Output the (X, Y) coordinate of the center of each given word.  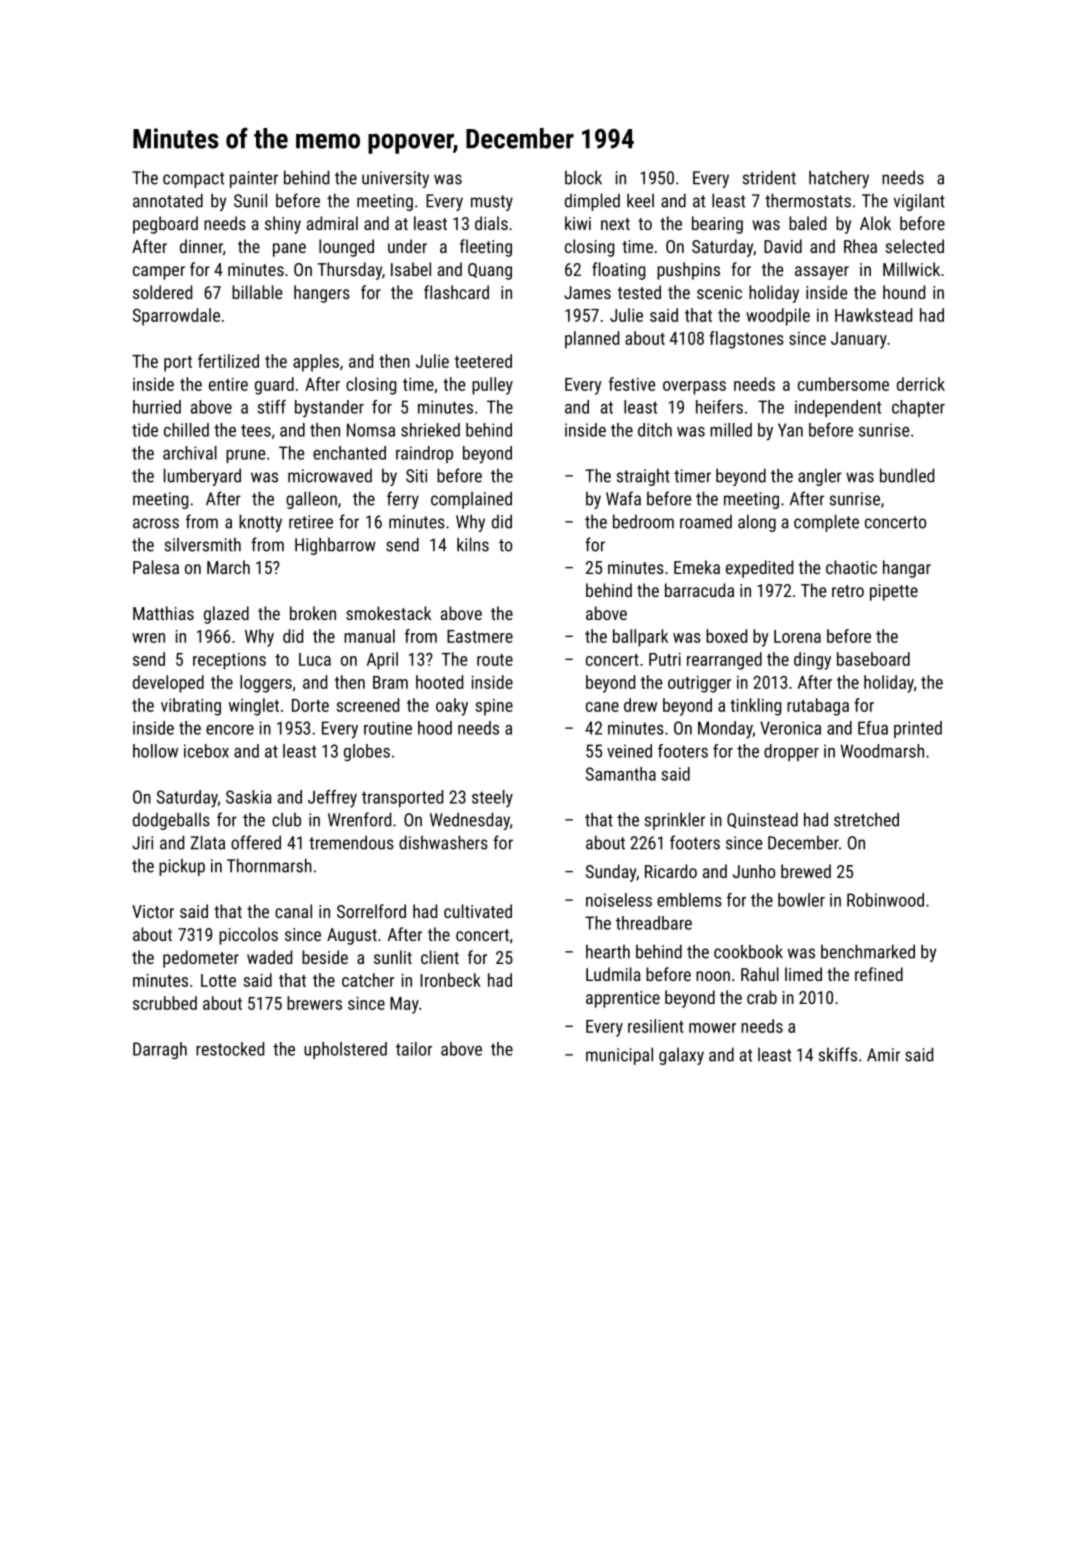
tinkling (755, 707)
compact (193, 180)
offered (256, 842)
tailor (414, 1049)
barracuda (699, 590)
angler (820, 477)
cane (602, 707)
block (583, 177)
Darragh (160, 1051)
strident (769, 177)
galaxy (681, 1056)
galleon (311, 500)
